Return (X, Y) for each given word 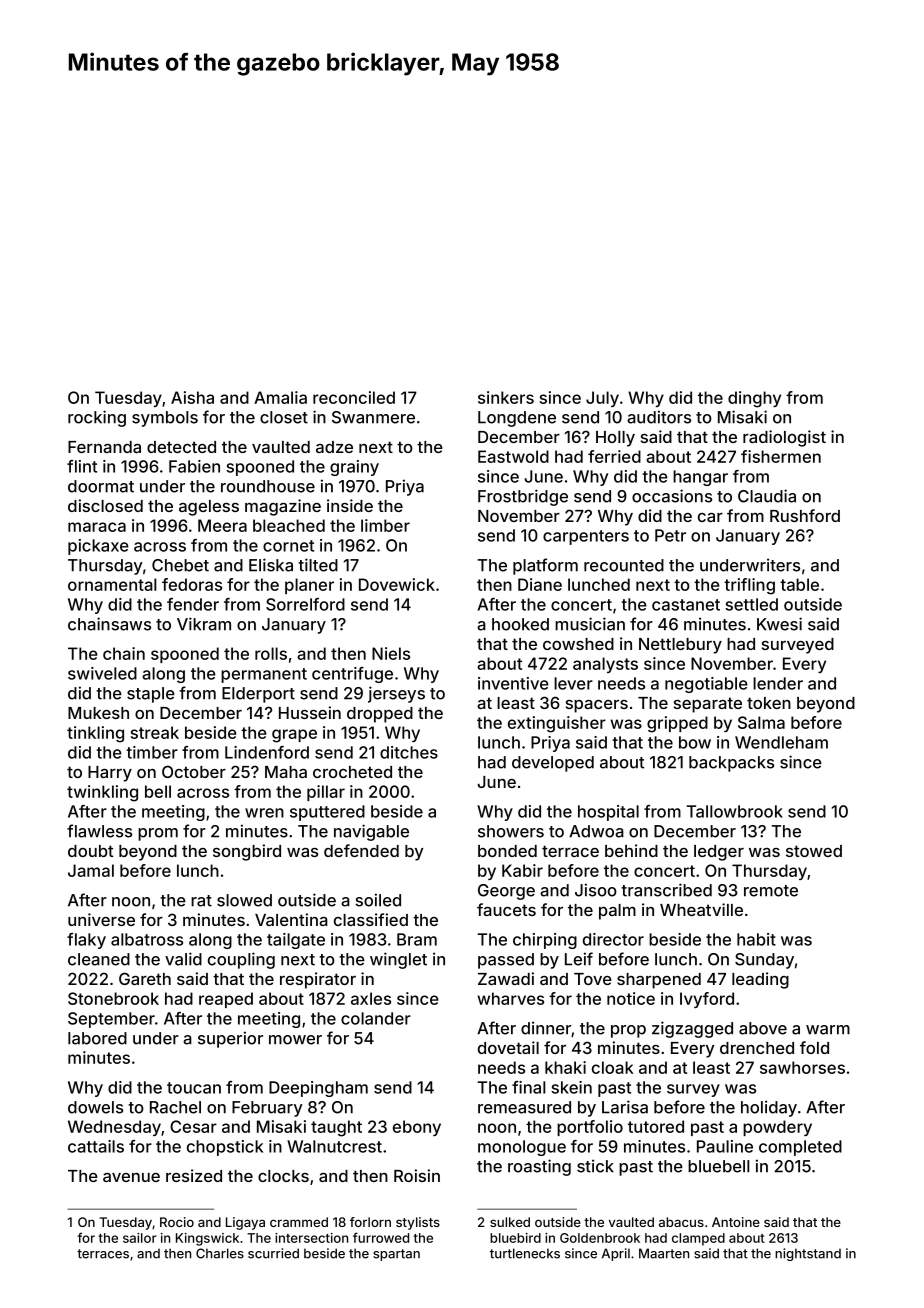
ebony (417, 1128)
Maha (286, 772)
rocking (97, 418)
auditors (659, 417)
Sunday (764, 961)
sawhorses (802, 1067)
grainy (354, 468)
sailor (140, 1238)
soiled (378, 900)
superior (230, 1039)
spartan (396, 1255)
